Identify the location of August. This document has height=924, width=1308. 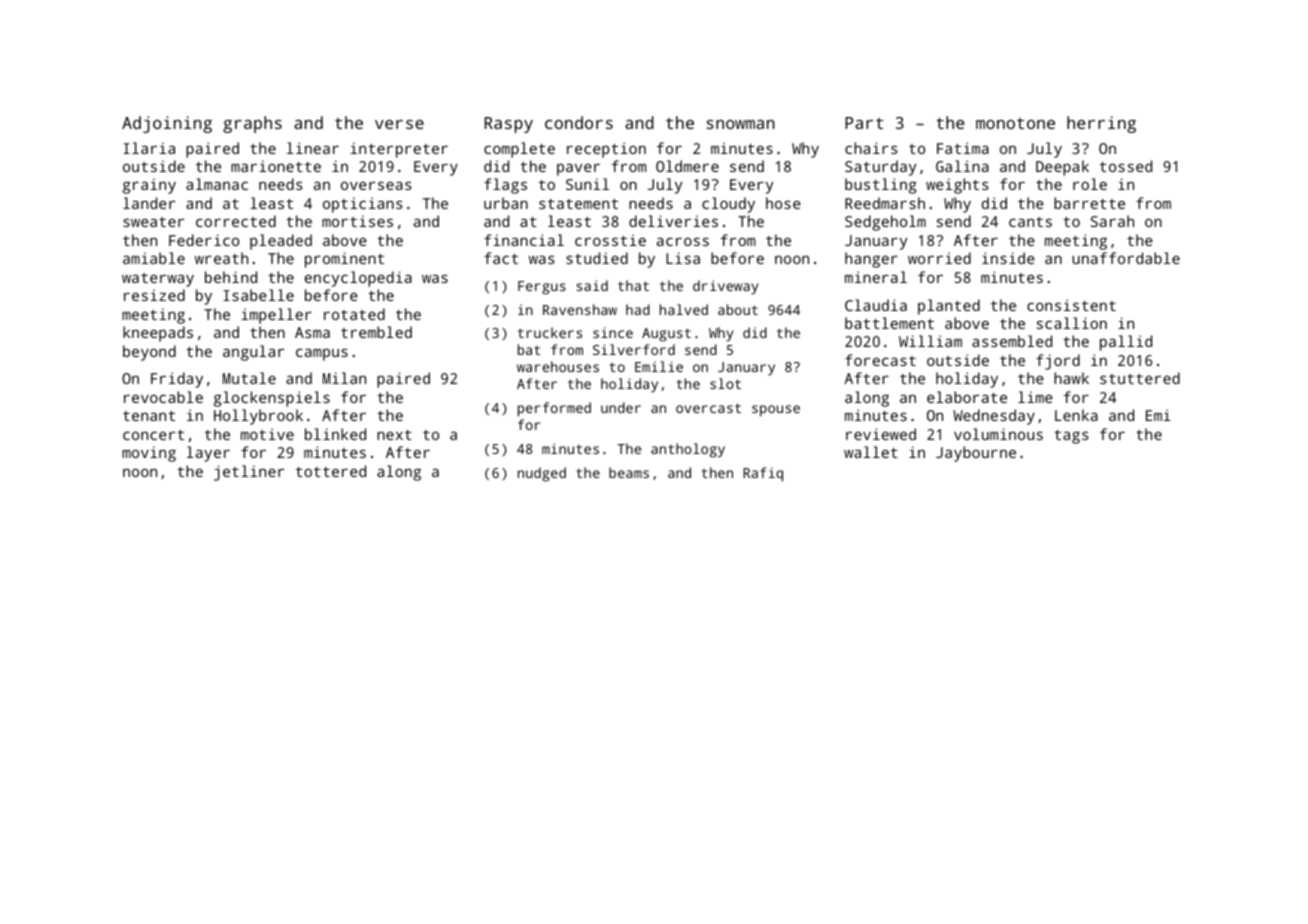
(666, 335).
